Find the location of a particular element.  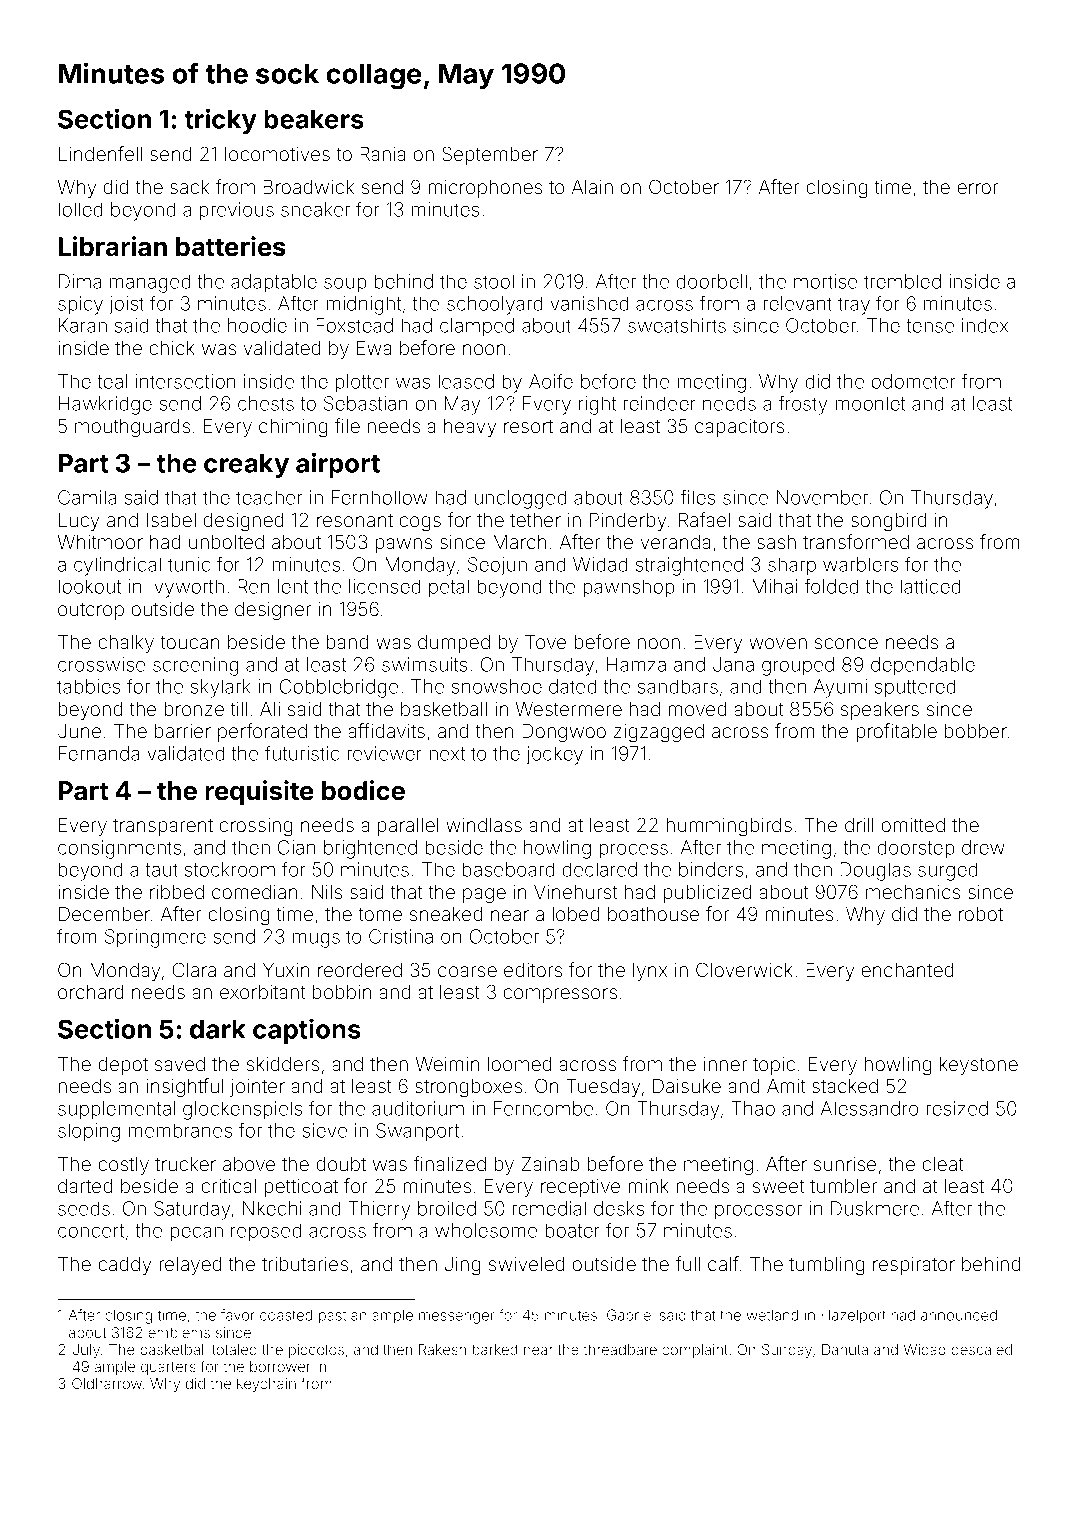

snowshoe is located at coordinates (497, 686).
